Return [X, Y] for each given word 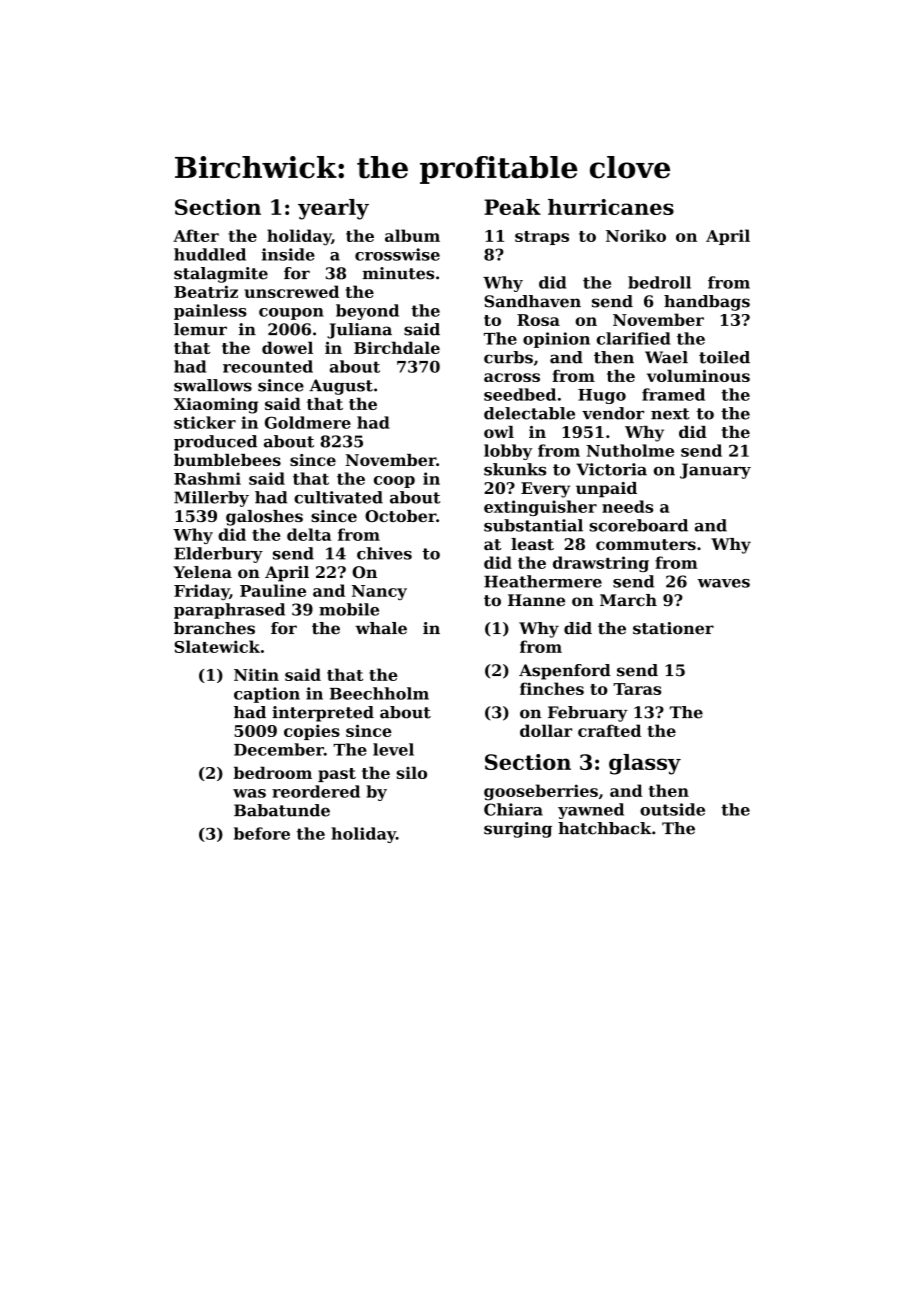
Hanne [536, 600]
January [715, 471]
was [249, 793]
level [393, 749]
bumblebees [227, 460]
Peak [512, 207]
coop [394, 482]
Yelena [202, 572]
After [196, 235]
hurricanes [611, 207]
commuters [646, 544]
